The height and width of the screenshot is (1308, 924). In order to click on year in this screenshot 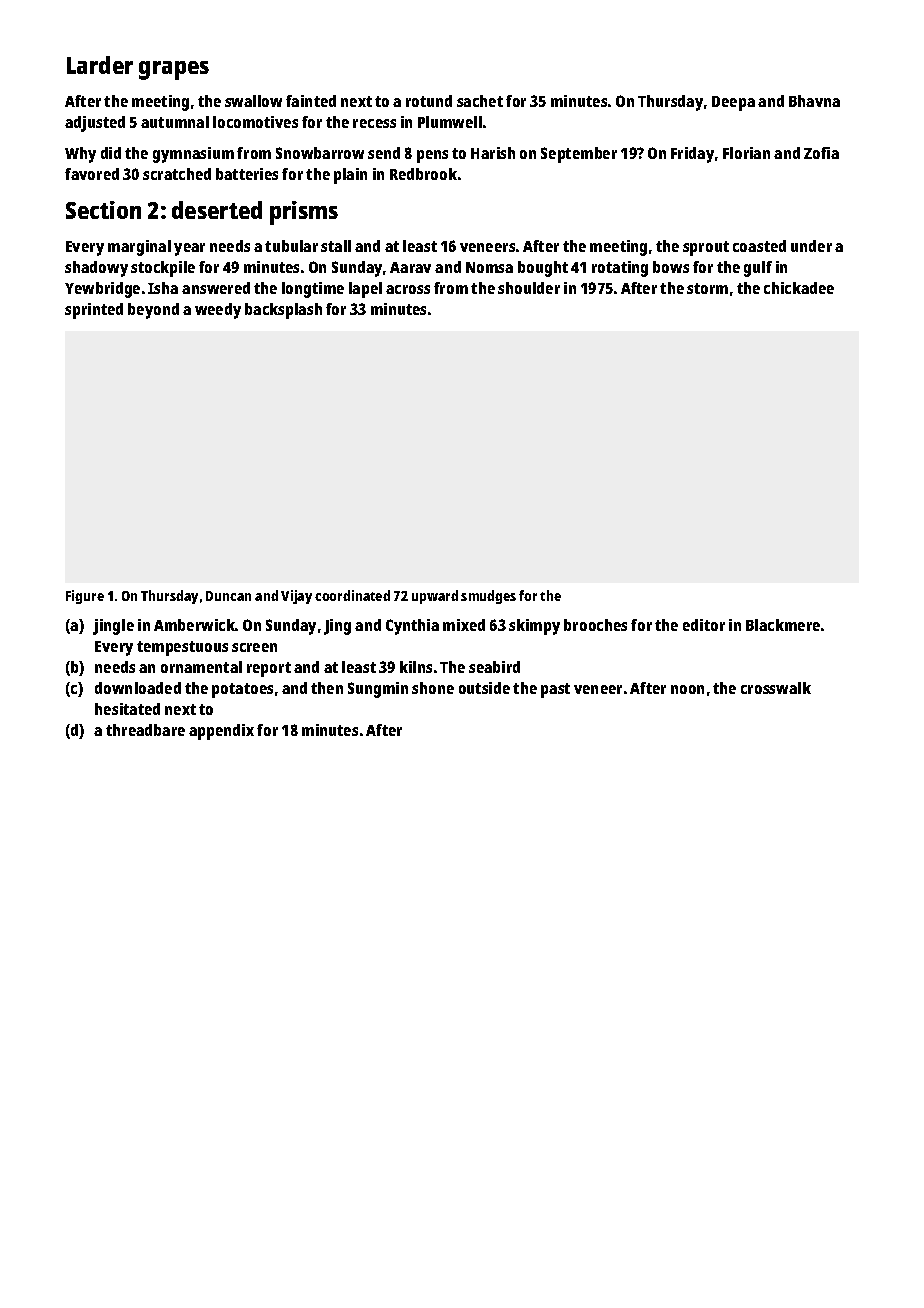, I will do `click(189, 249)`.
